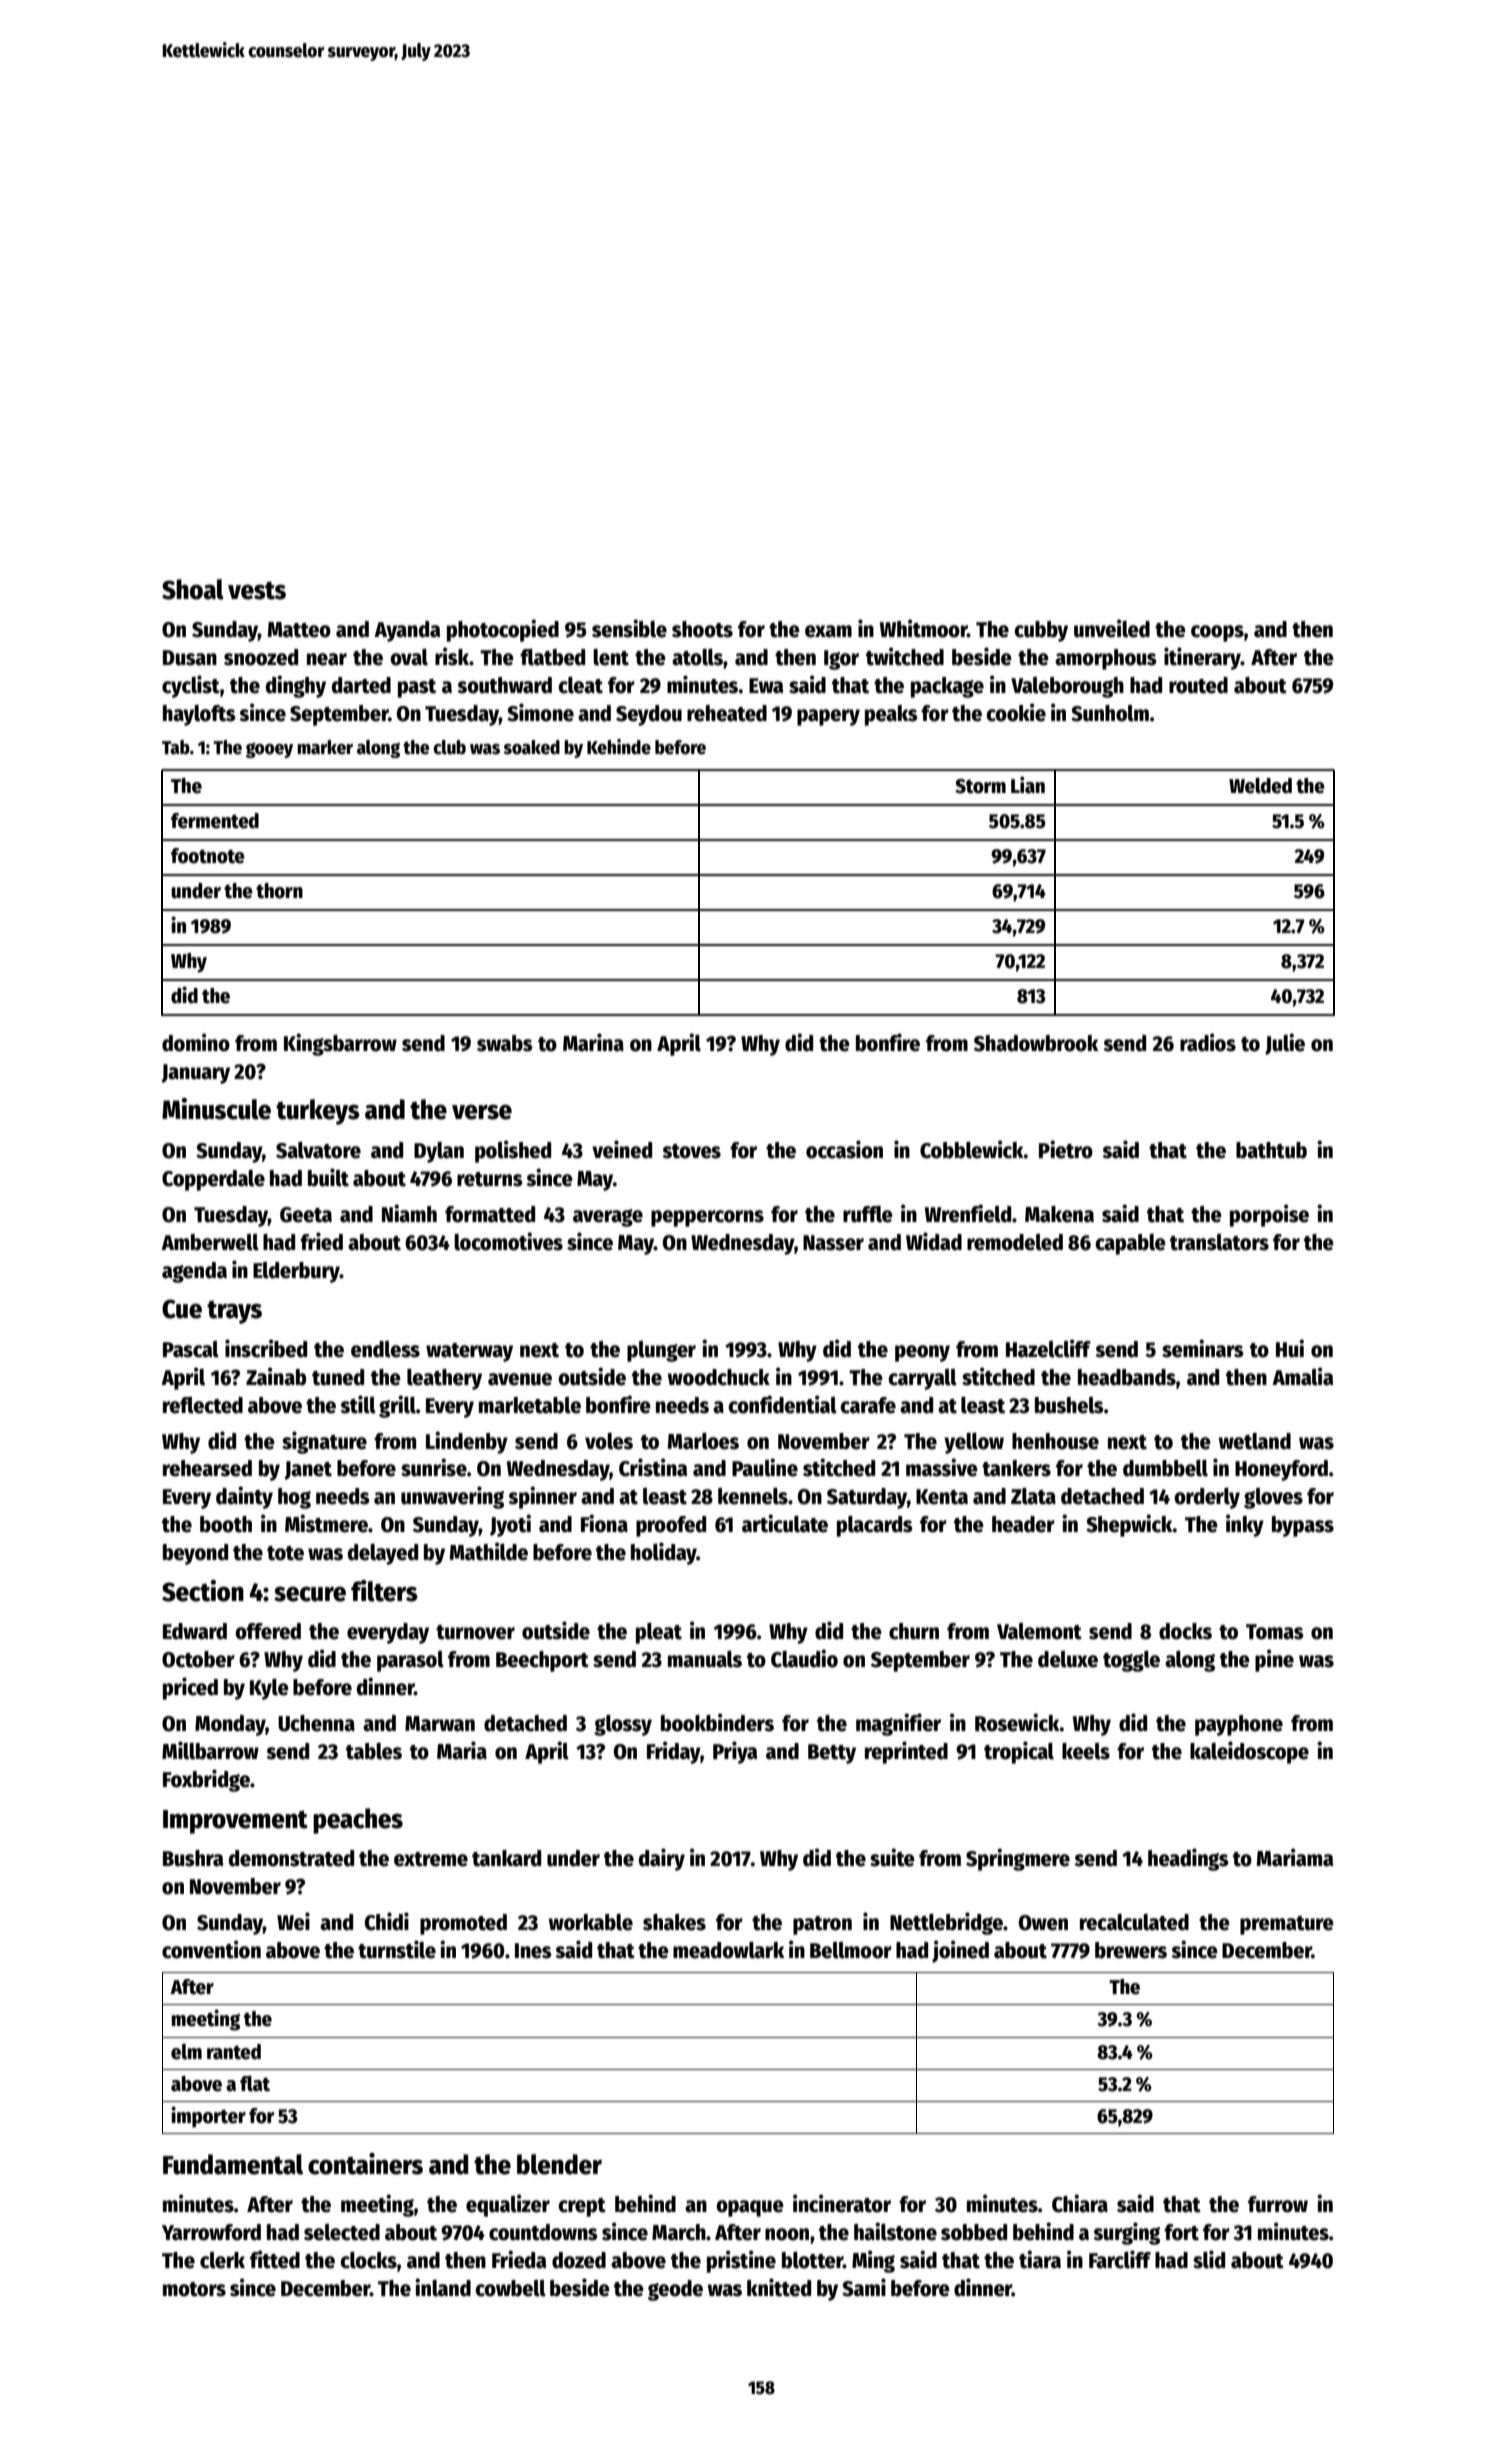  Describe the element at coordinates (194, 1272) in the image. I see `agenda` at that location.
